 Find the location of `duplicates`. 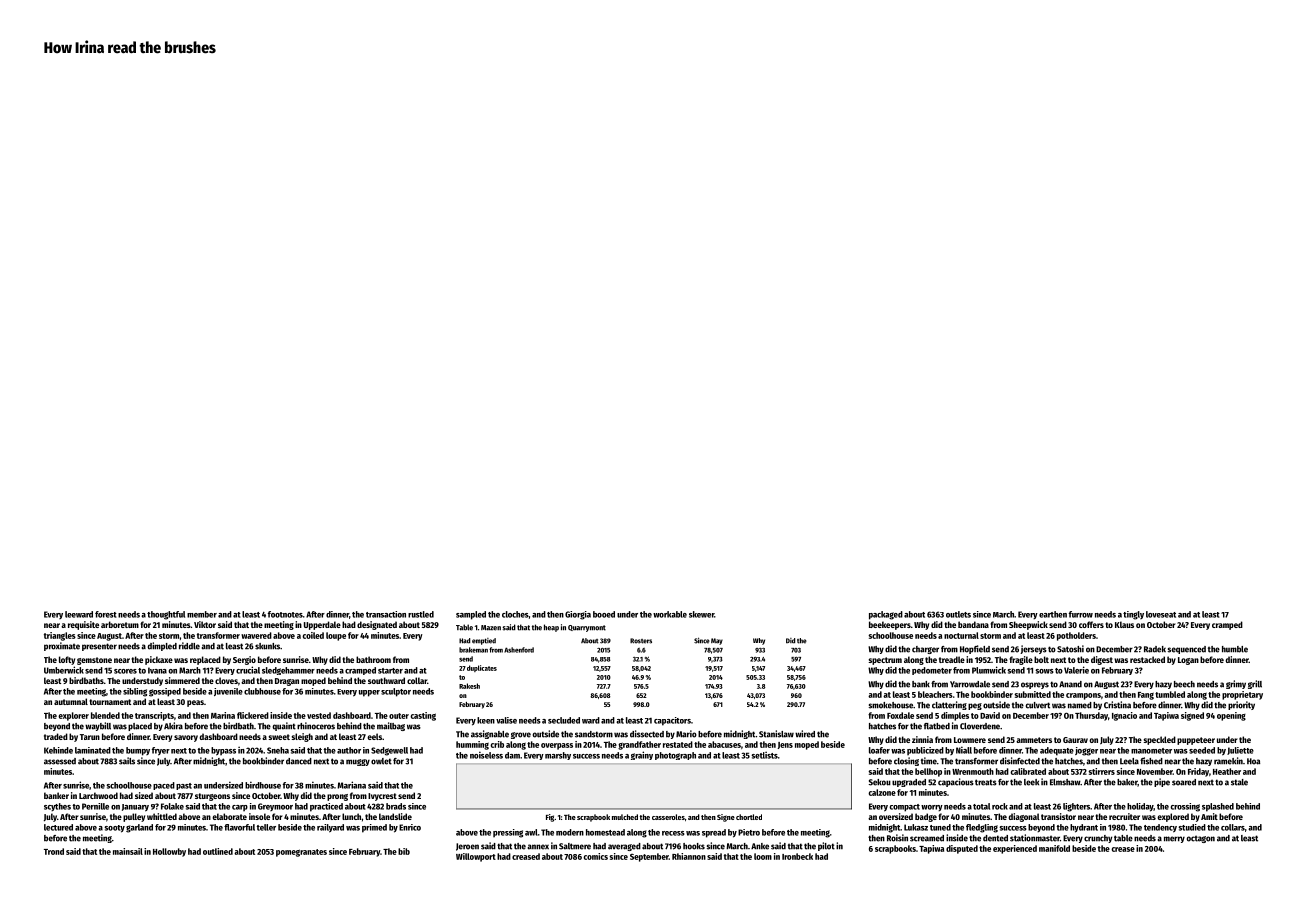

duplicates is located at coordinates (482, 668).
